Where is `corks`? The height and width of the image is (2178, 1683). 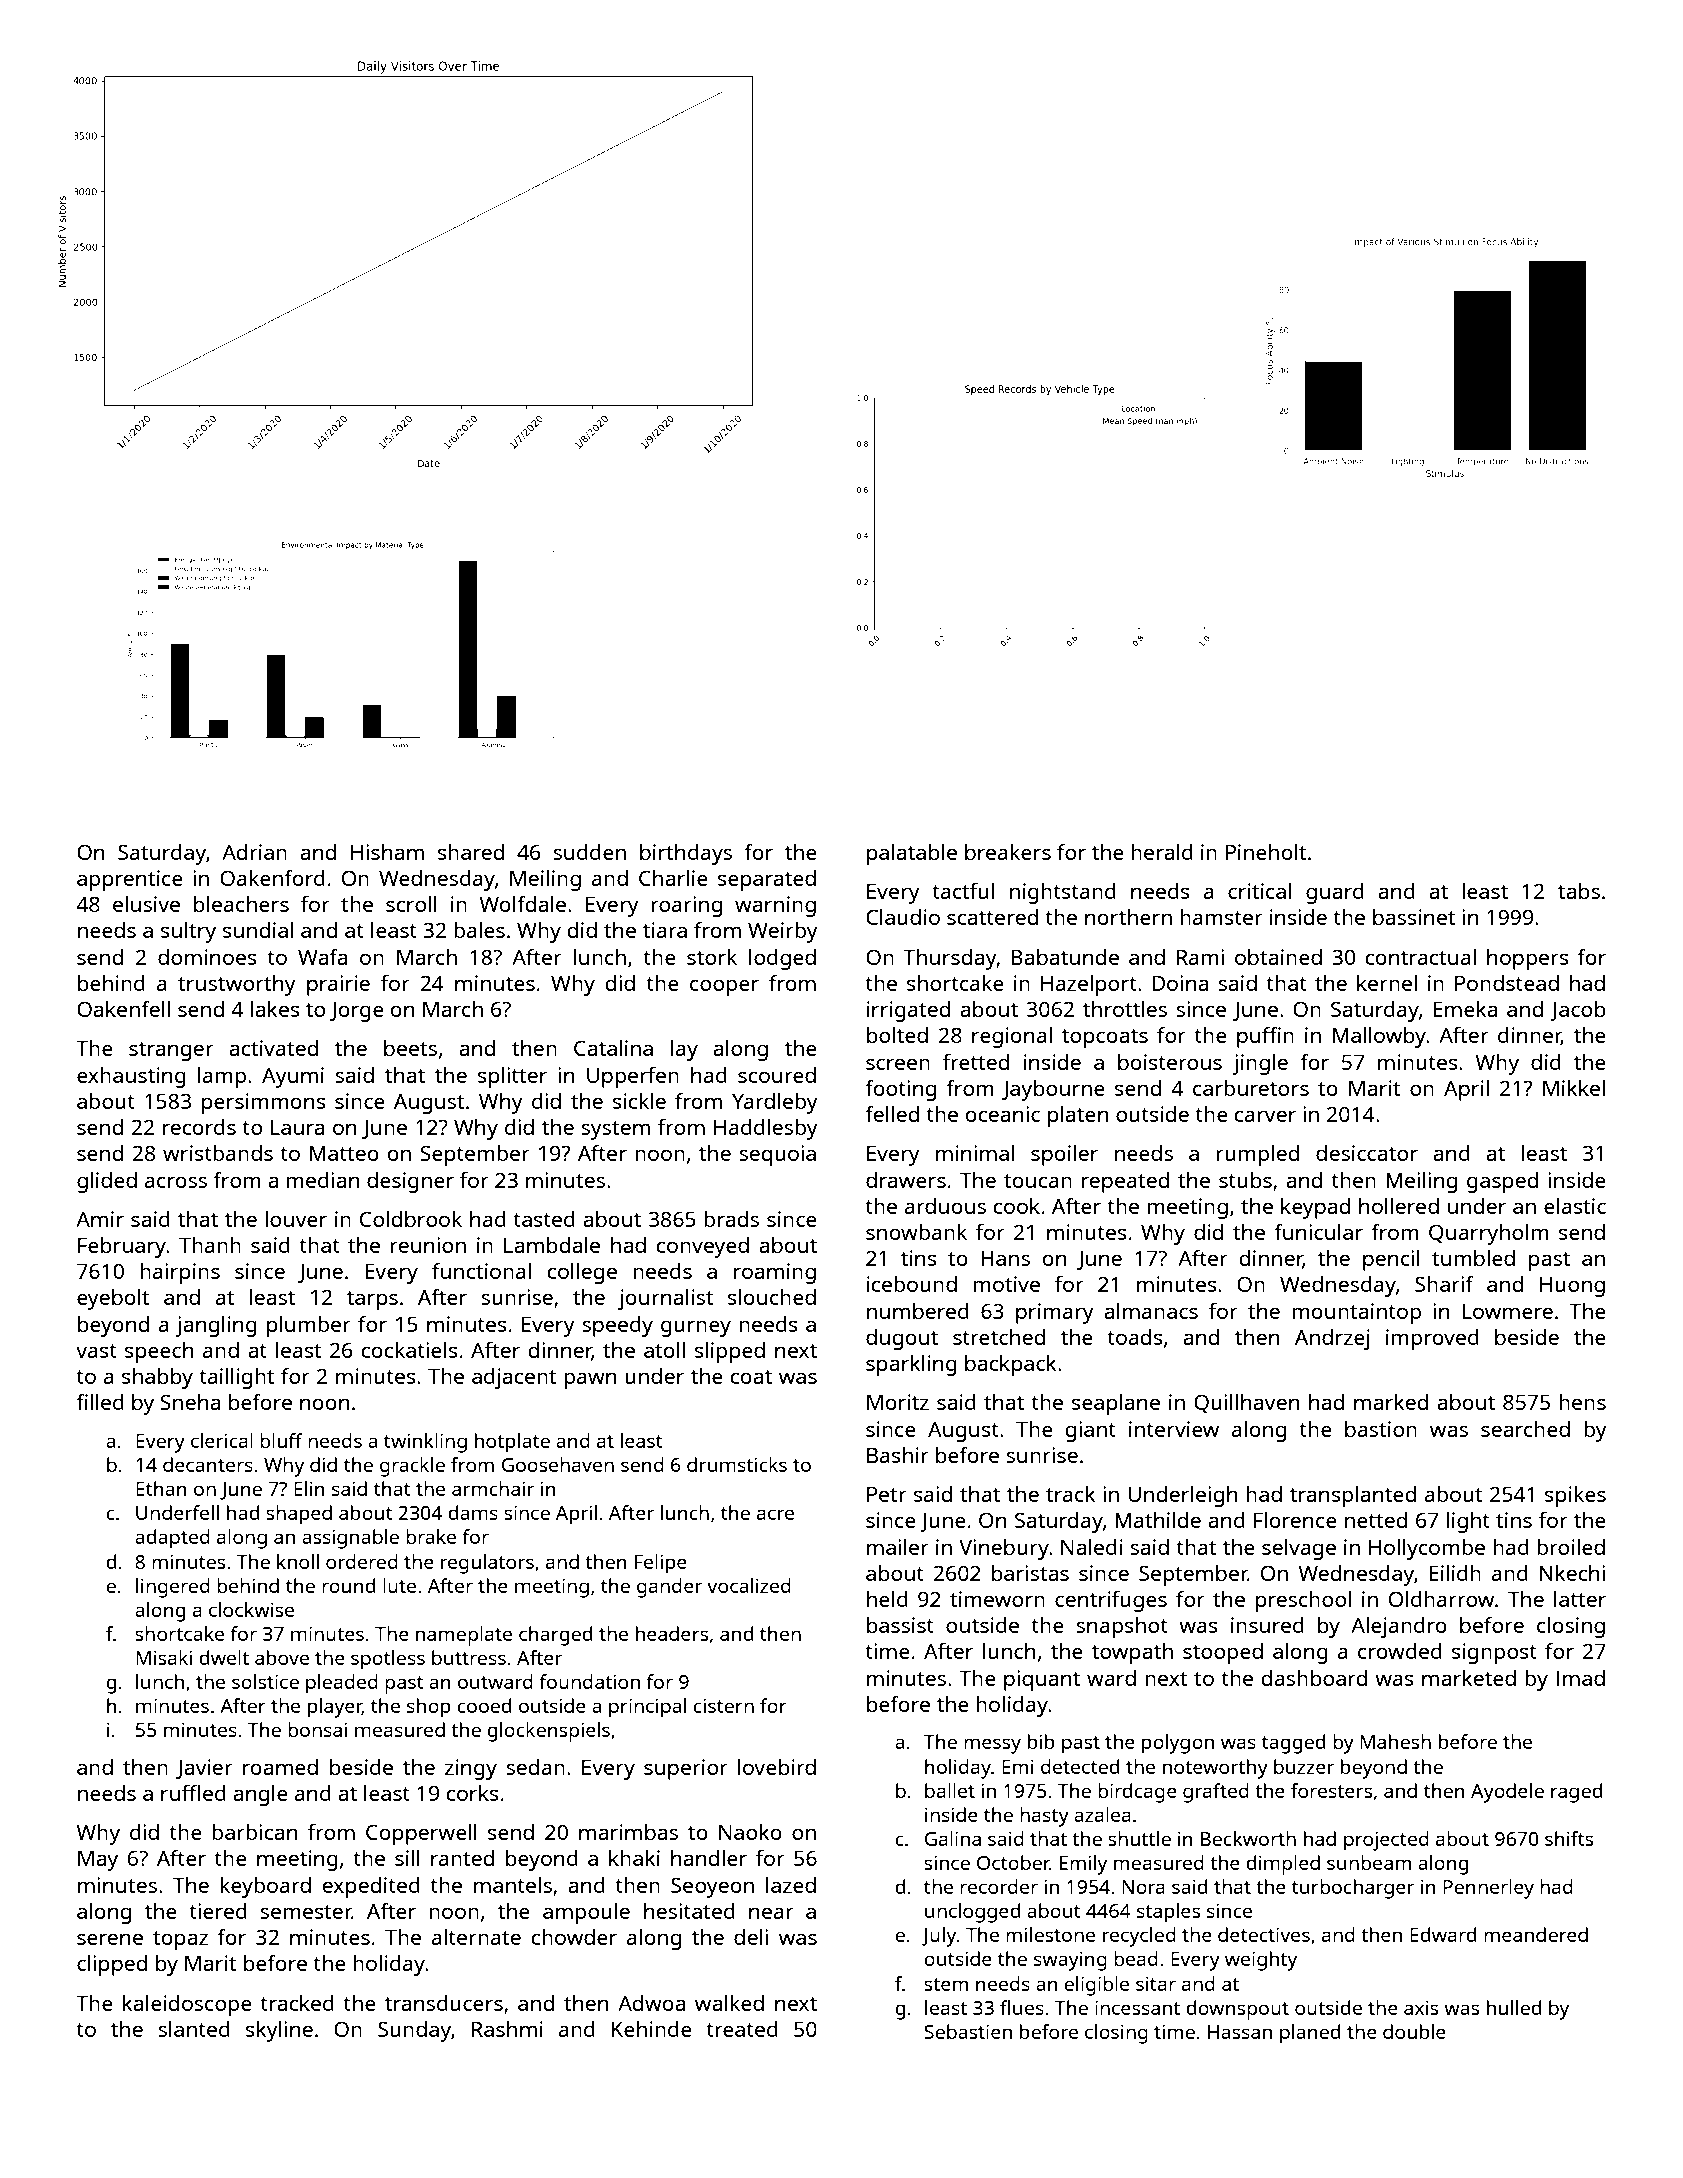 corks is located at coordinates (473, 1793).
